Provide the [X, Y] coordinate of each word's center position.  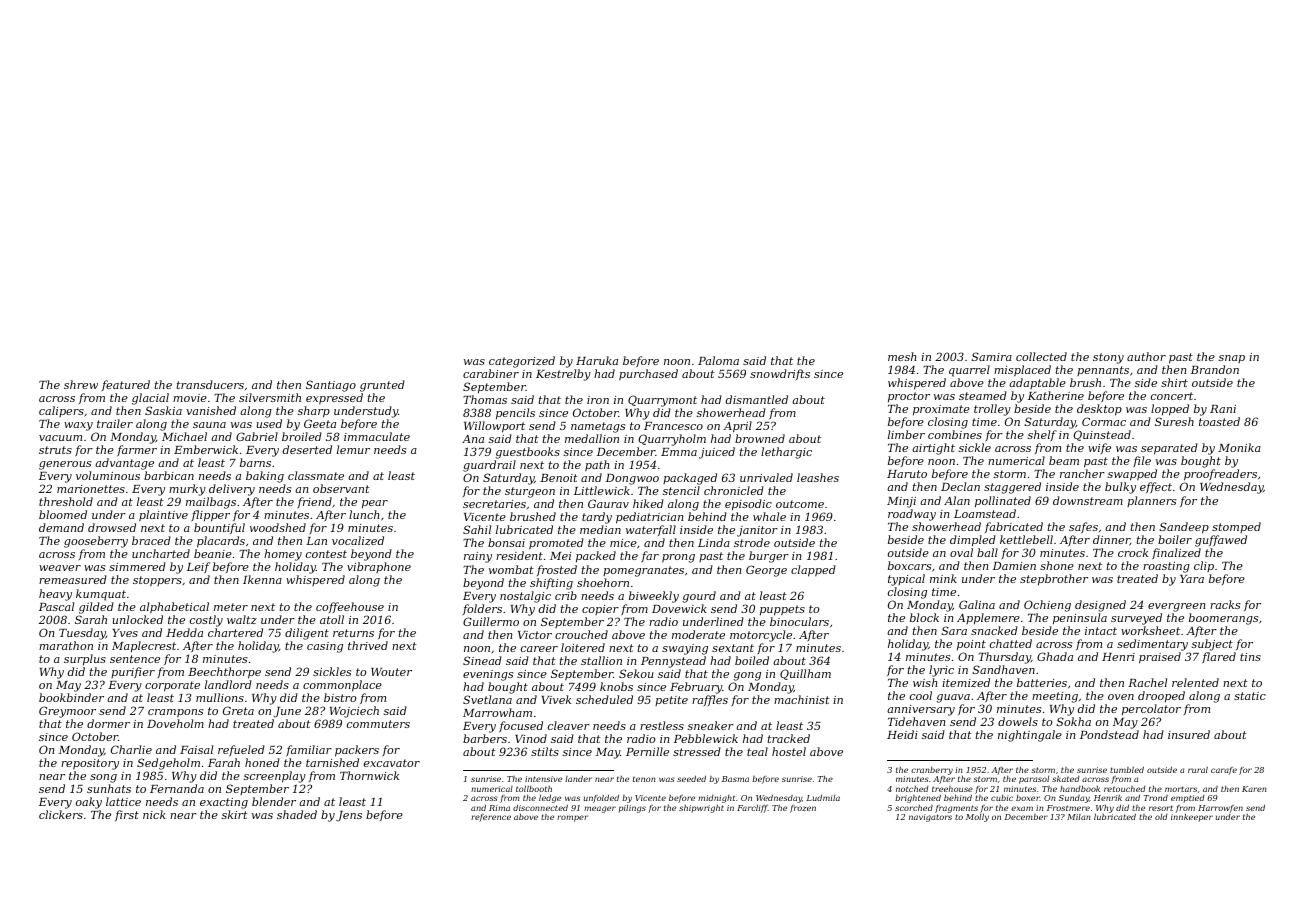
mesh [902, 356]
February [696, 688]
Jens [349, 816]
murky [187, 490]
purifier [133, 672]
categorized [522, 362]
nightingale [1030, 736]
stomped [1236, 527]
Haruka [597, 360]
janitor [757, 531]
